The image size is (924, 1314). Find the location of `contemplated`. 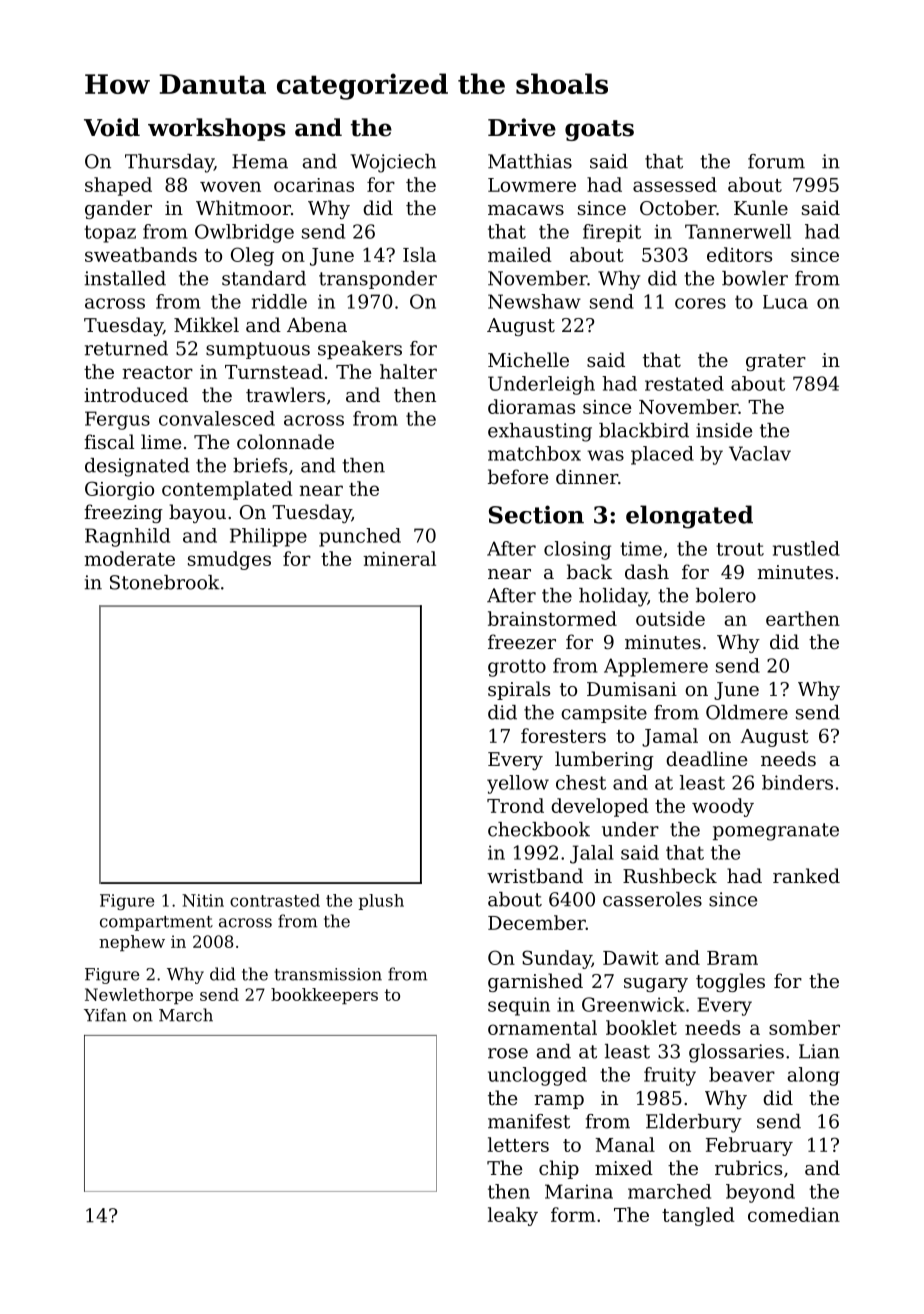

contemplated is located at coordinates (227, 490).
